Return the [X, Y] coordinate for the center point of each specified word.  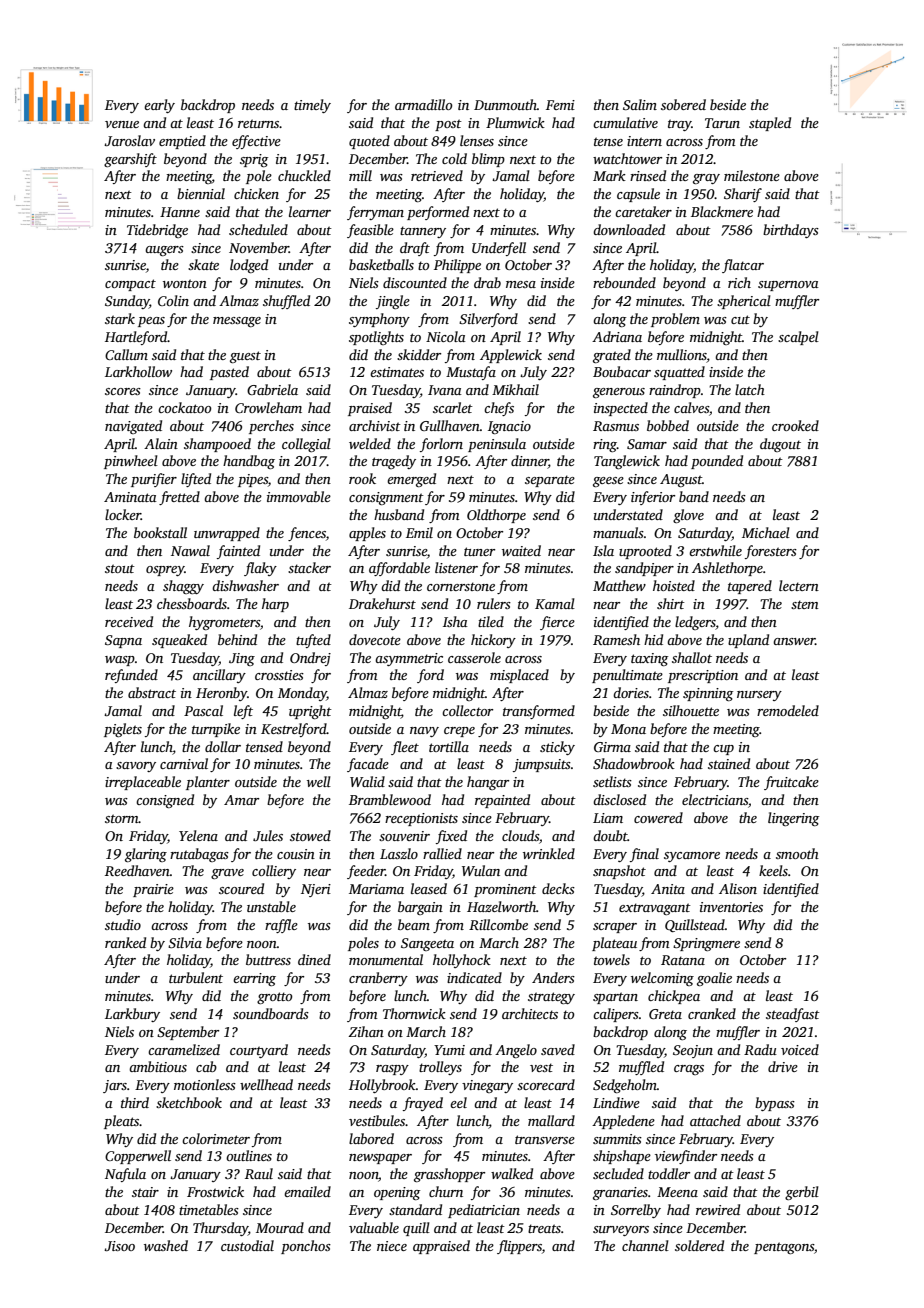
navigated [133, 427]
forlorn [441, 445]
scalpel [798, 338]
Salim [640, 104]
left [243, 712]
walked [512, 1173]
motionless [205, 1084]
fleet [405, 748]
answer [794, 641]
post [448, 125]
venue [122, 124]
